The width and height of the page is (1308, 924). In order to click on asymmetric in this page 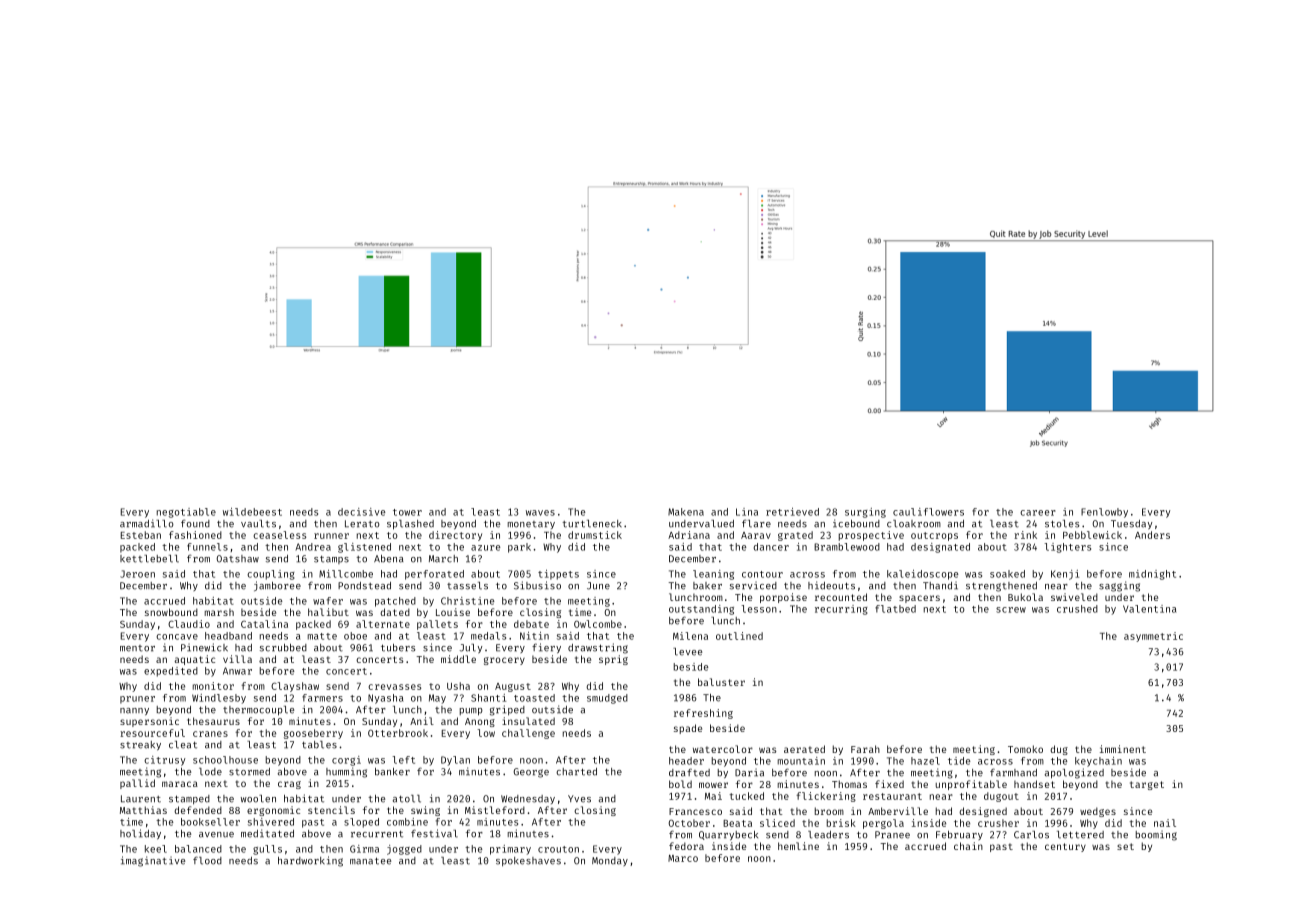, I will do `click(1153, 637)`.
